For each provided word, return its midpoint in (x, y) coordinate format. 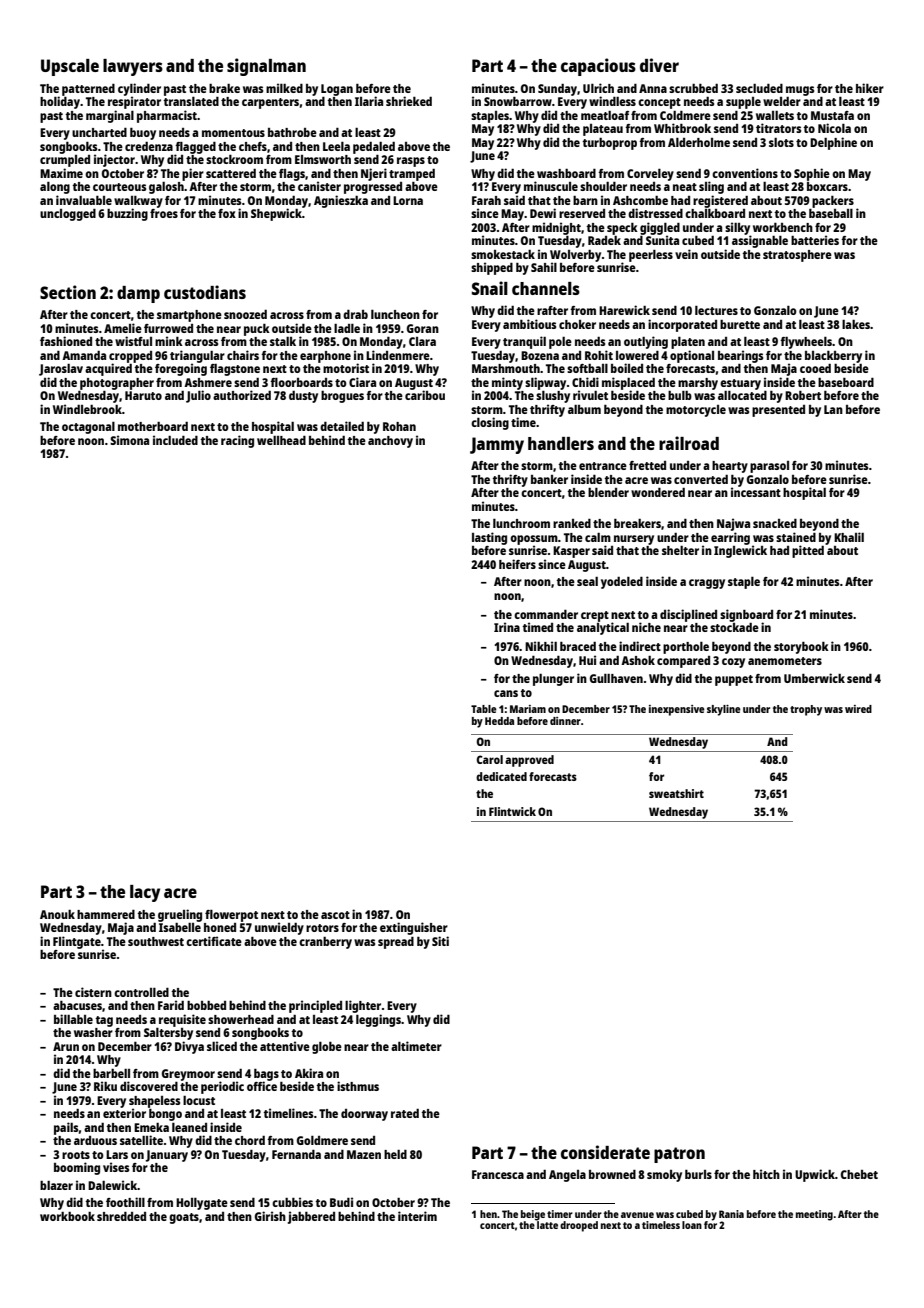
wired (858, 709)
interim (417, 1216)
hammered (106, 914)
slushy (553, 397)
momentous (233, 133)
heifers (517, 564)
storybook (801, 648)
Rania (731, 1214)
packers (833, 202)
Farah (486, 200)
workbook (67, 1216)
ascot (335, 915)
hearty (730, 467)
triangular (197, 356)
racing (237, 441)
